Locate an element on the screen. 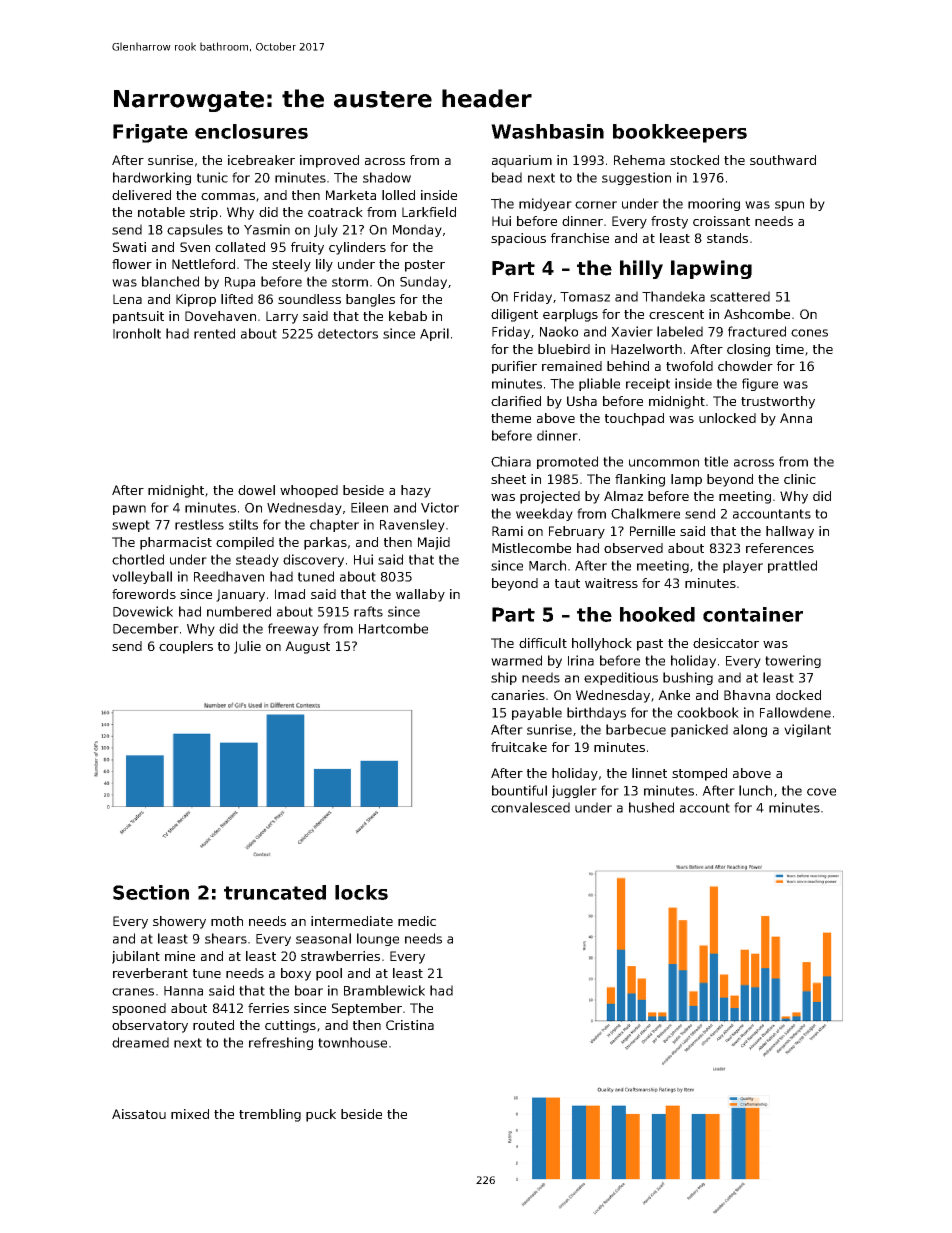 The height and width of the screenshot is (1233, 952). commas is located at coordinates (228, 196).
